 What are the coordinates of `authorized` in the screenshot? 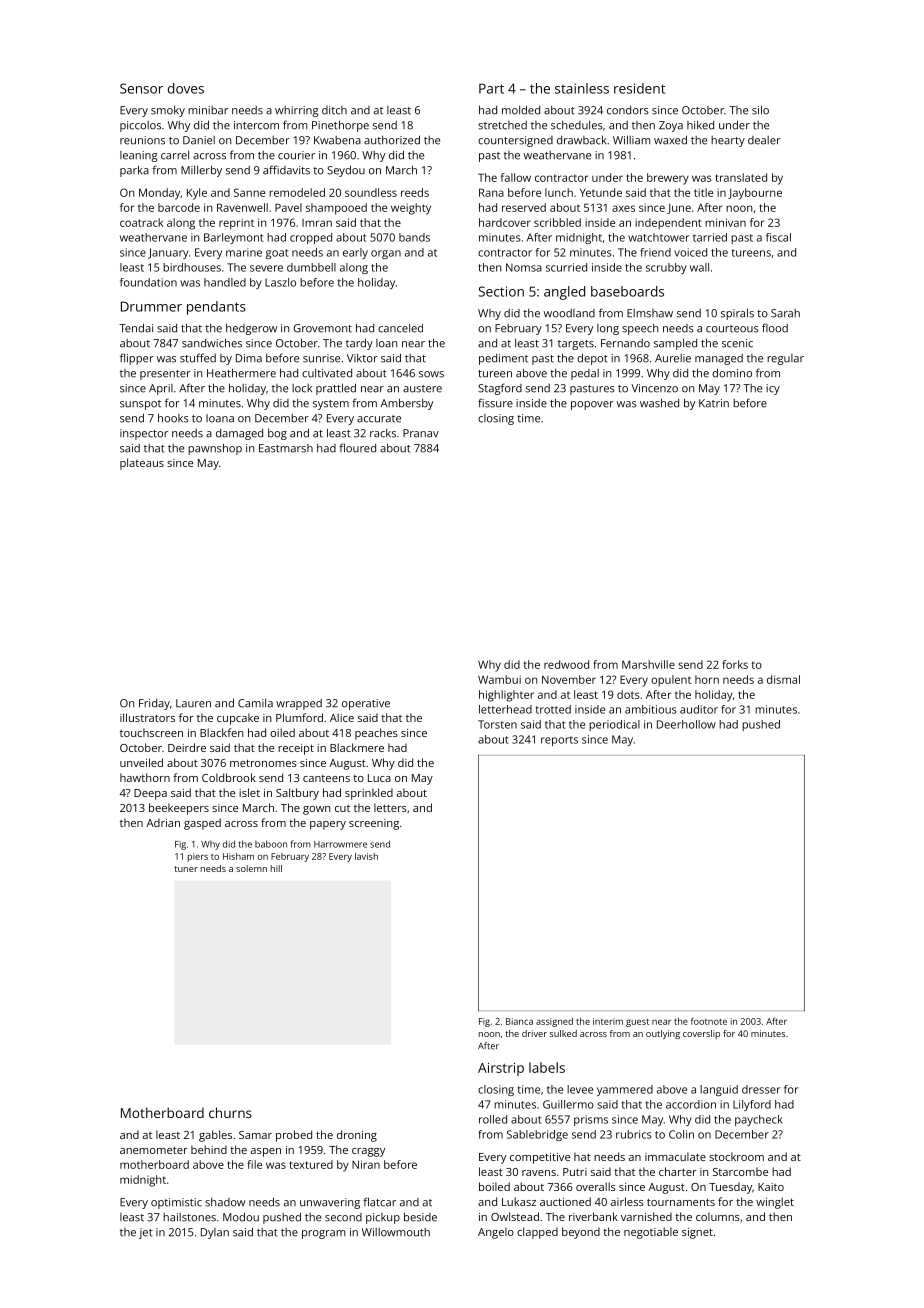 It's located at (392, 140).
